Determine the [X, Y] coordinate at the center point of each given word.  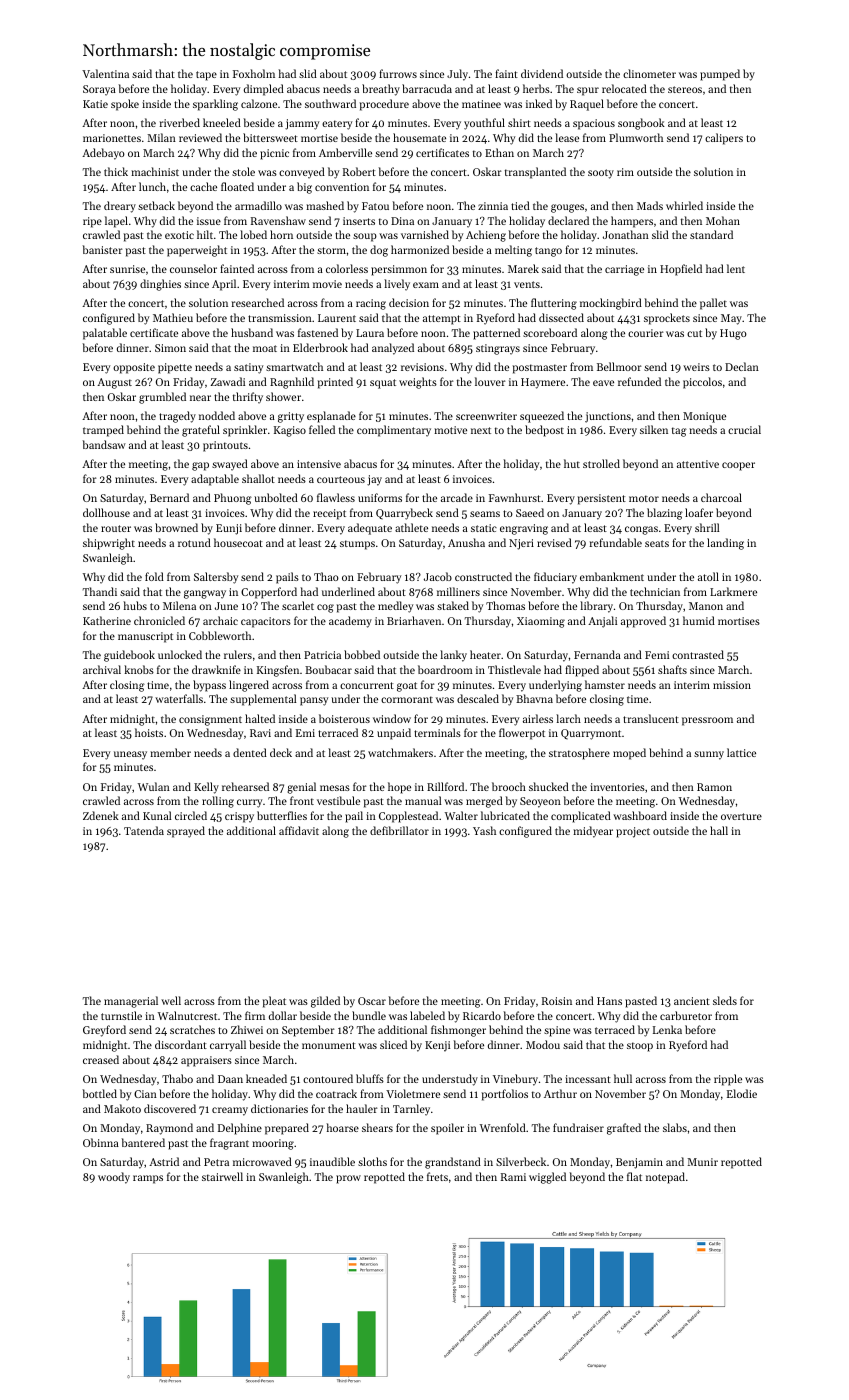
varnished [425, 234]
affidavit [299, 830]
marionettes [112, 138]
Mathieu [173, 317]
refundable [616, 542]
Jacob [438, 576]
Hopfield [681, 270]
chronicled [159, 620]
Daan [230, 1079]
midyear [593, 832]
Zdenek [101, 815]
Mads [650, 205]
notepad [665, 1178]
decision [409, 302]
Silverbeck [521, 1161]
